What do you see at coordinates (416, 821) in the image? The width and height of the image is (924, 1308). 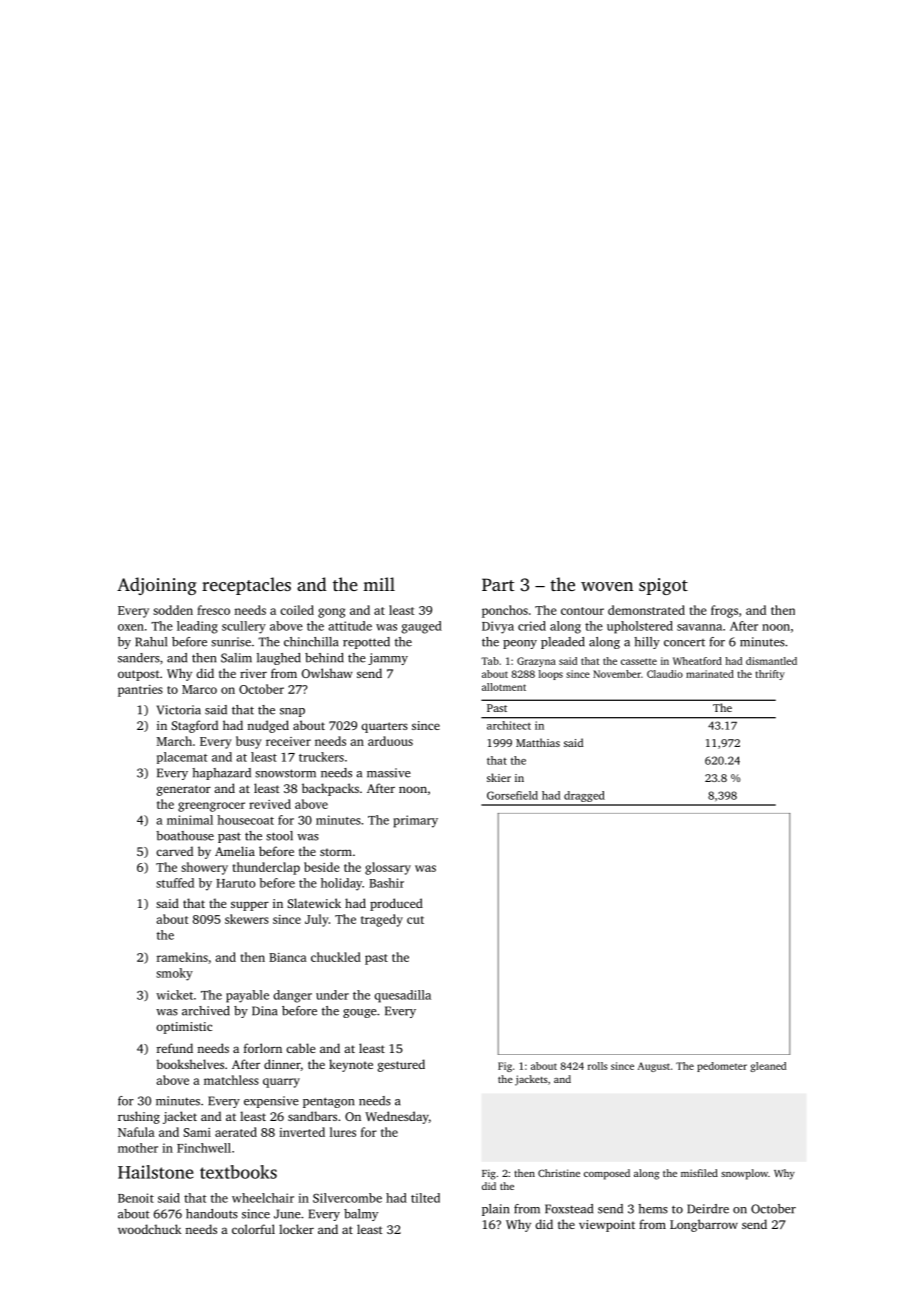 I see `primary` at bounding box center [416, 821].
